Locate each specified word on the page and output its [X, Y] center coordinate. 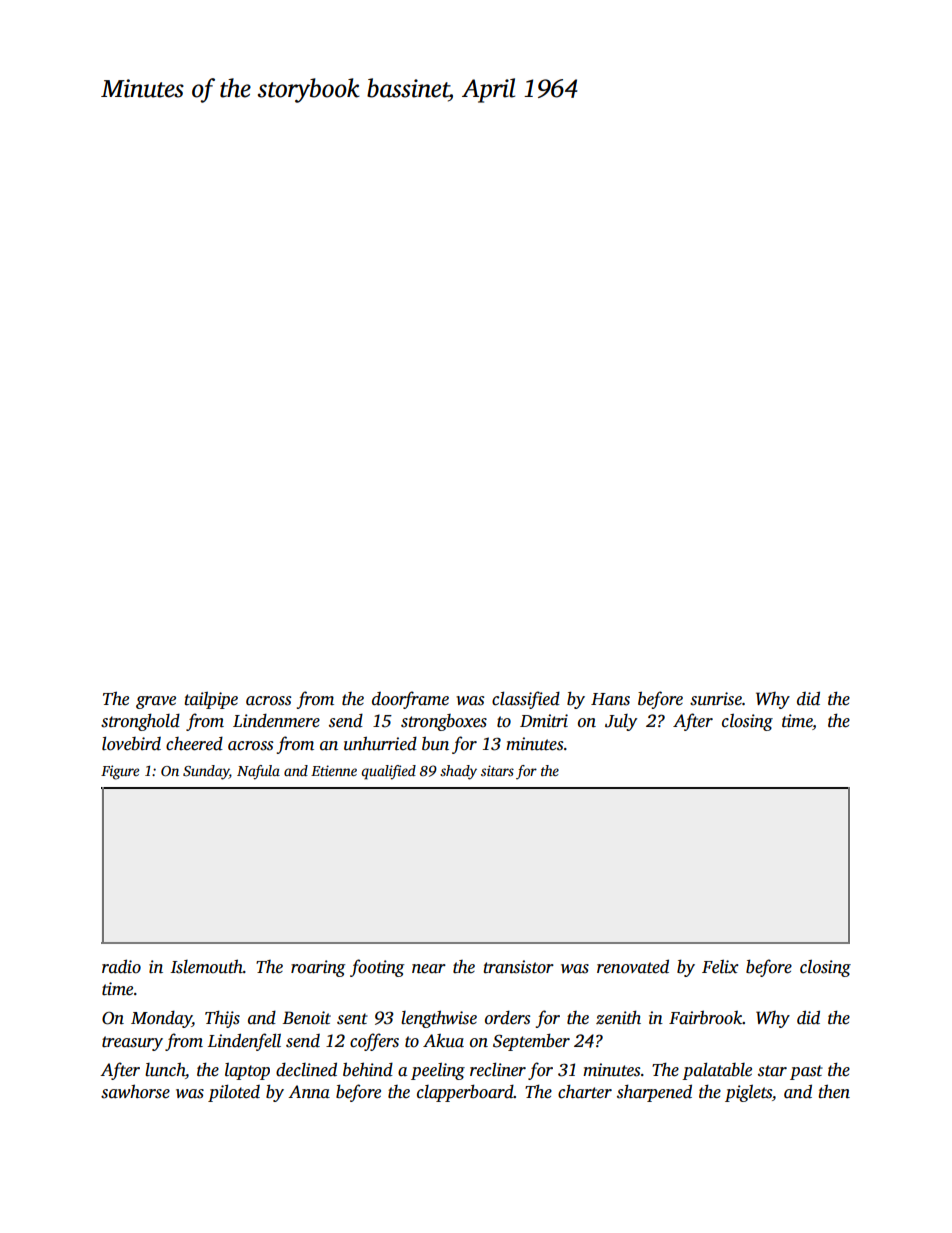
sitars [497, 770]
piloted [234, 1093]
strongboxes [444, 722]
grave [156, 702]
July [621, 722]
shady [458, 772]
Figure [120, 772]
